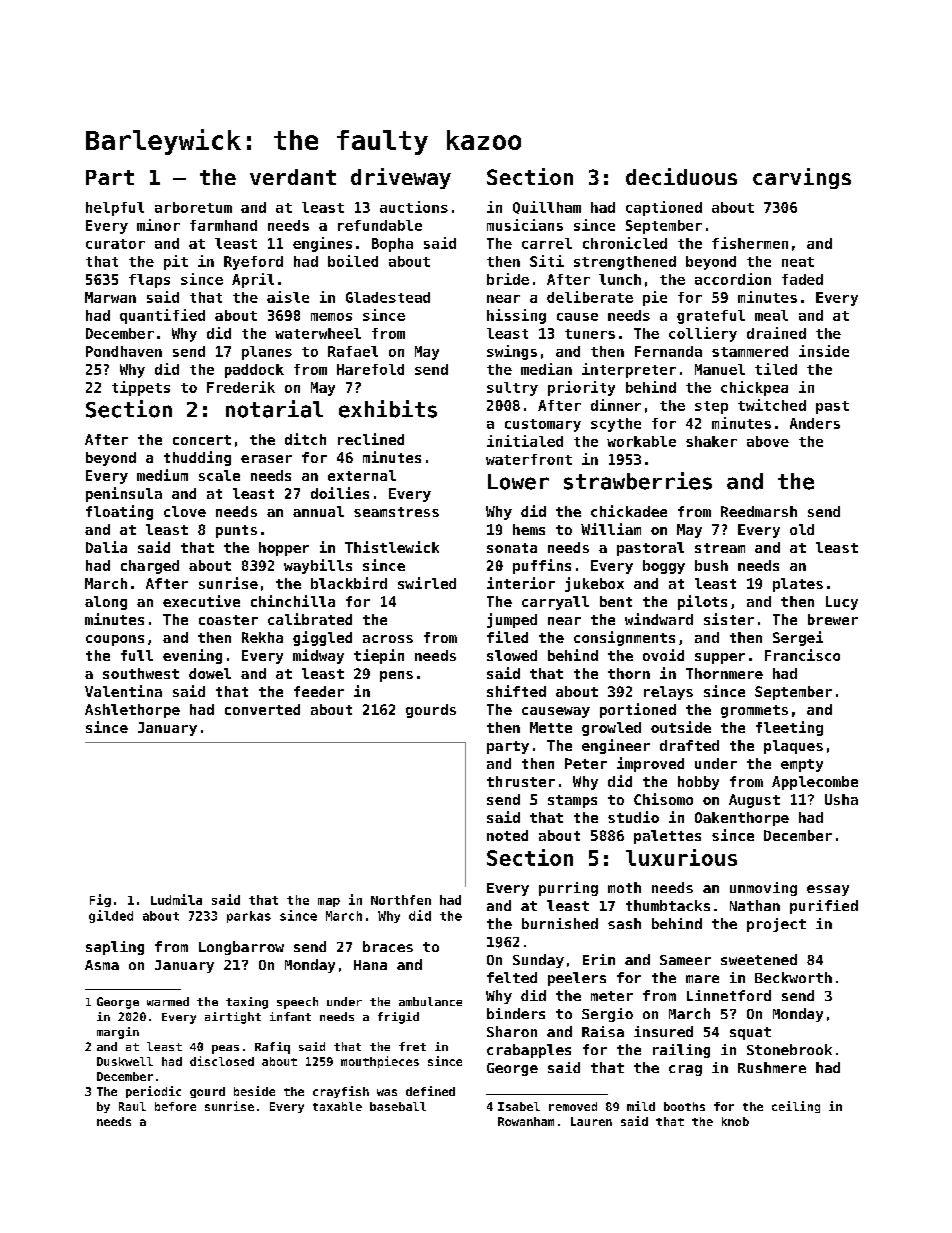 The image size is (952, 1233). Describe the element at coordinates (267, 353) in the document. I see `planes` at that location.
